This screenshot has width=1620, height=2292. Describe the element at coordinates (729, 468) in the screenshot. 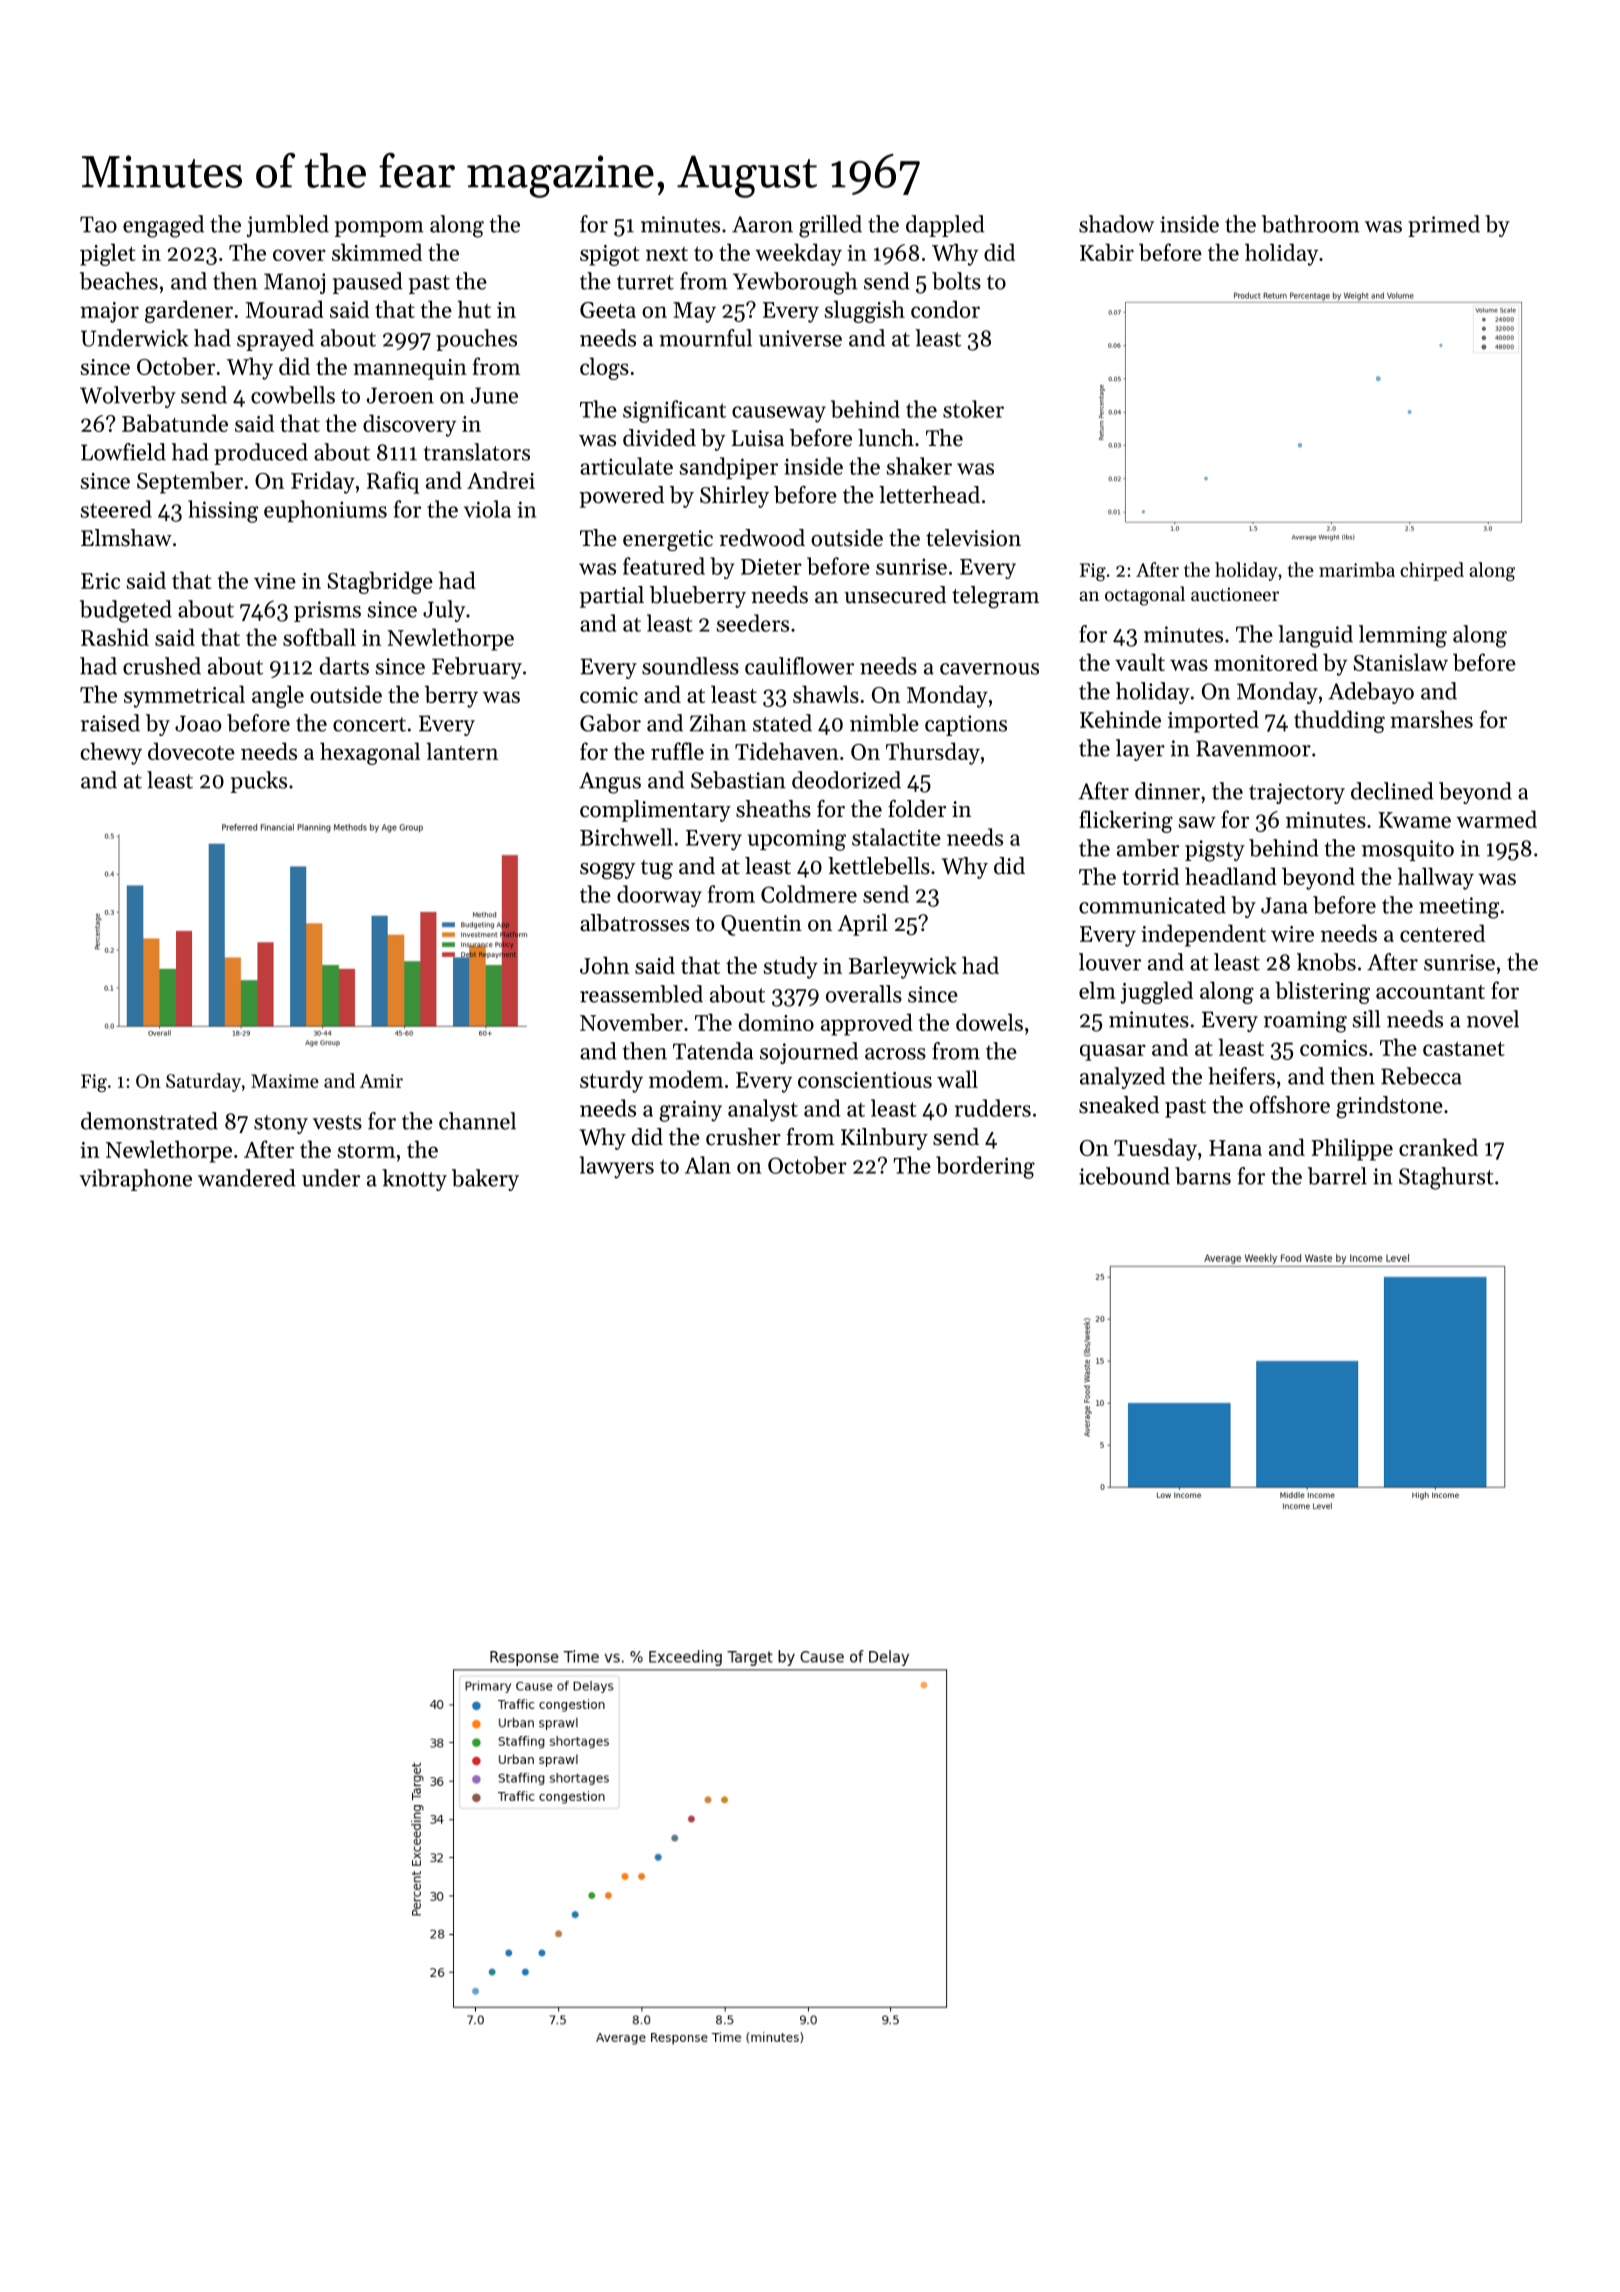

I see `sandpiper` at that location.
